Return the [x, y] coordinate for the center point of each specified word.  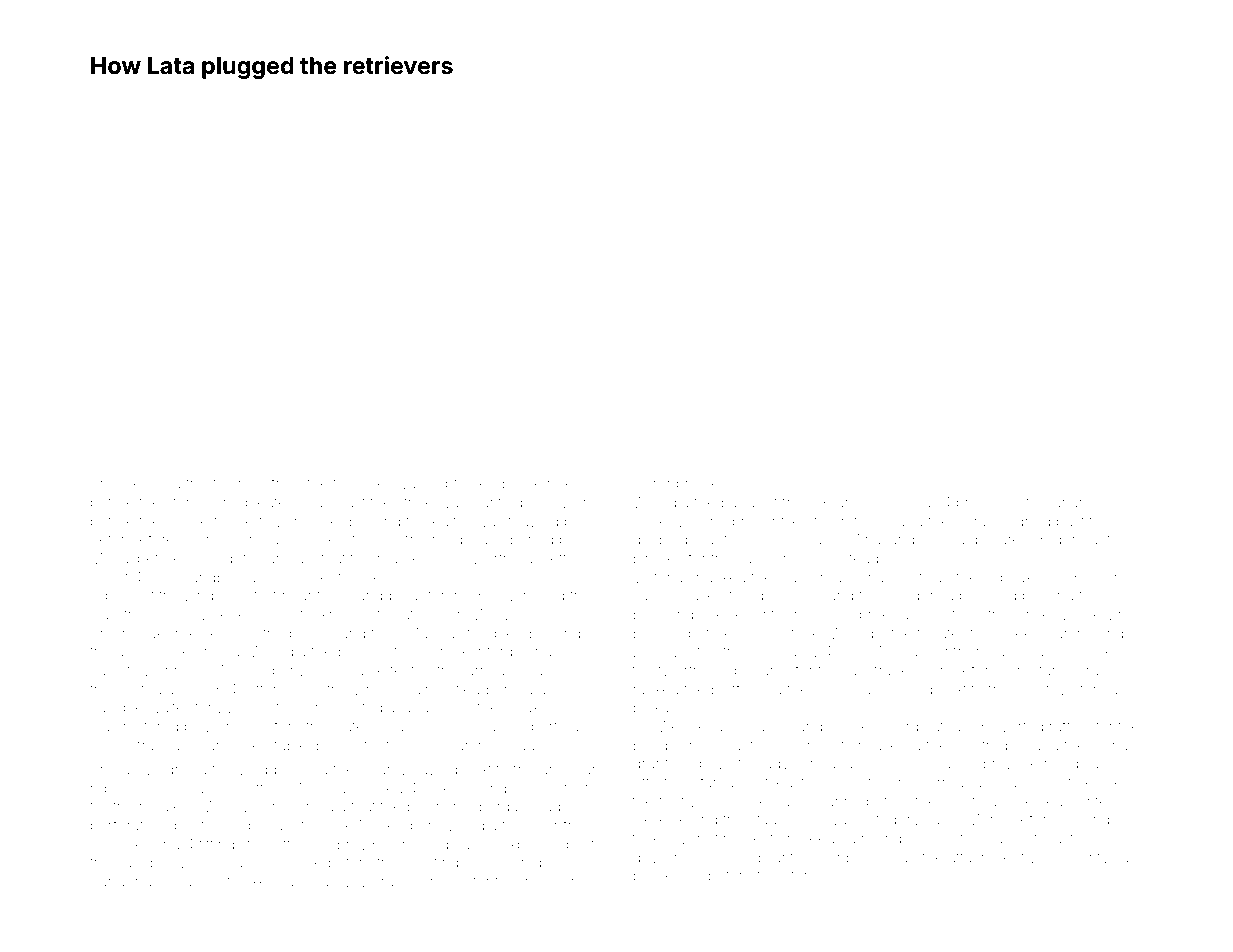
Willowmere [244, 806]
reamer [401, 559]
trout [201, 484]
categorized [900, 822]
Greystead [843, 559]
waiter [169, 707]
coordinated [920, 726]
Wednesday [698, 728]
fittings [220, 846]
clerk [649, 819]
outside [926, 578]
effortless [664, 782]
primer [754, 523]
